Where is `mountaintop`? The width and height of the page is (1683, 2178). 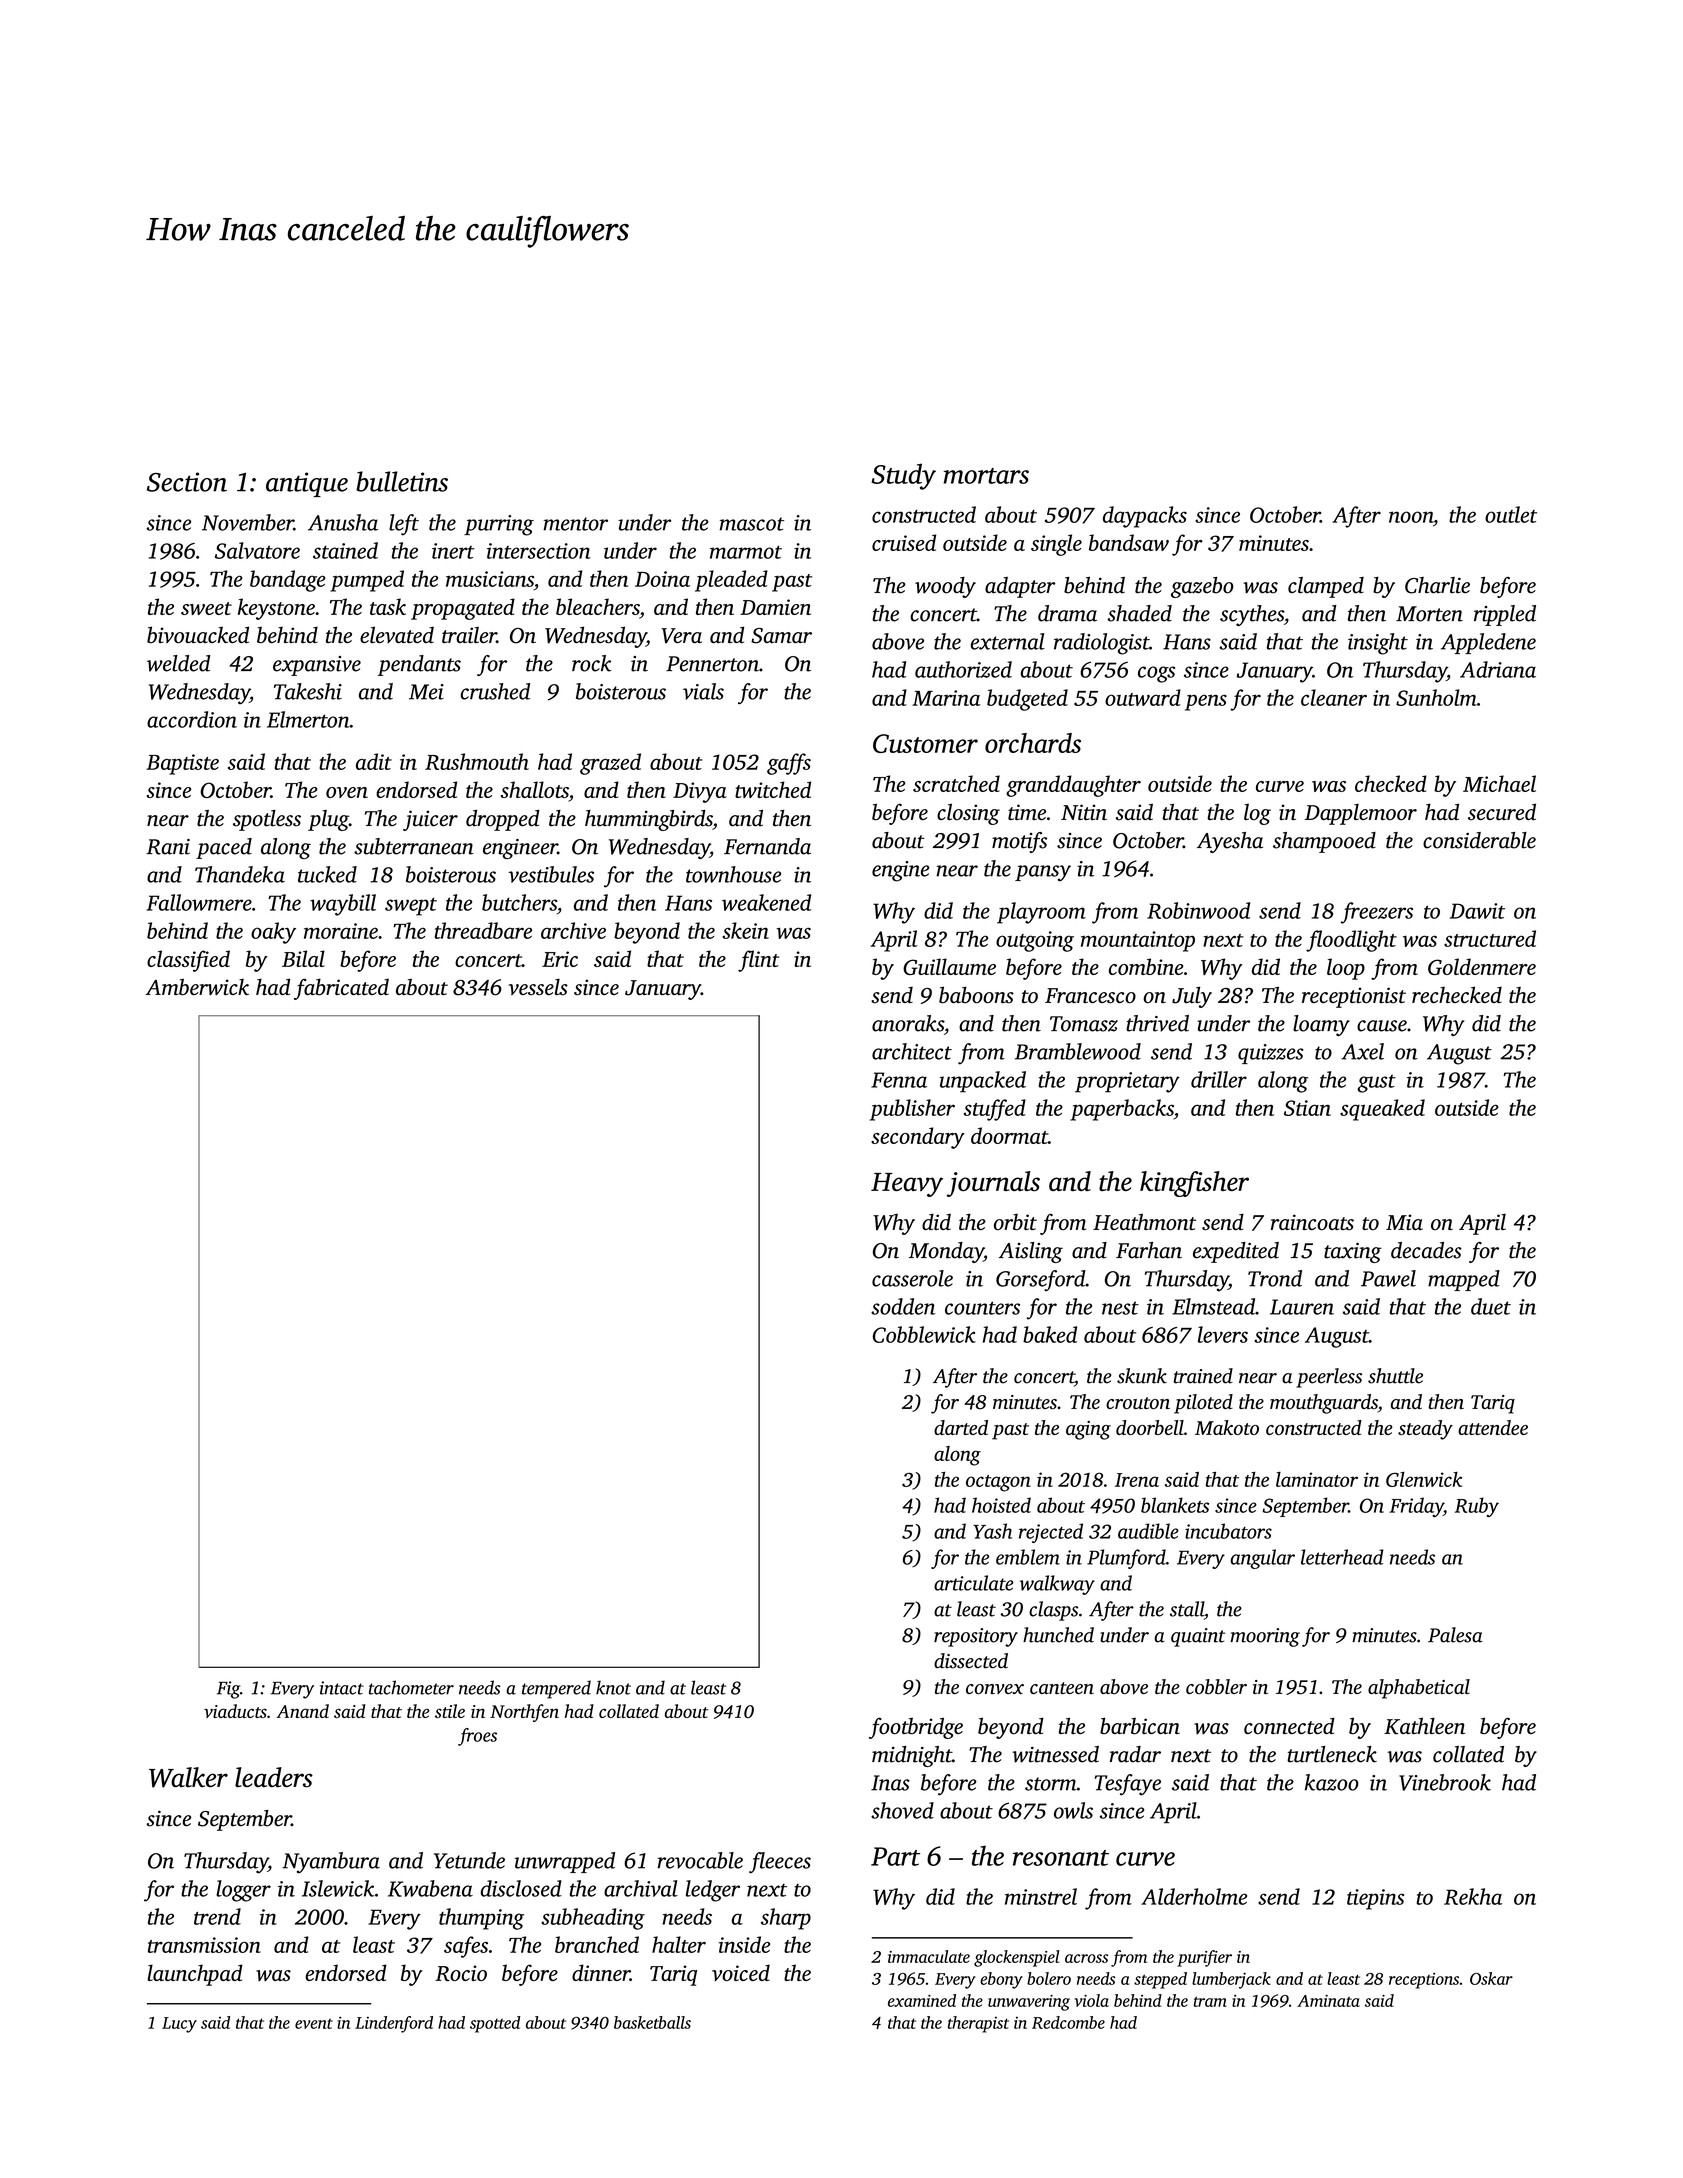 mountaintop is located at coordinates (1138, 941).
